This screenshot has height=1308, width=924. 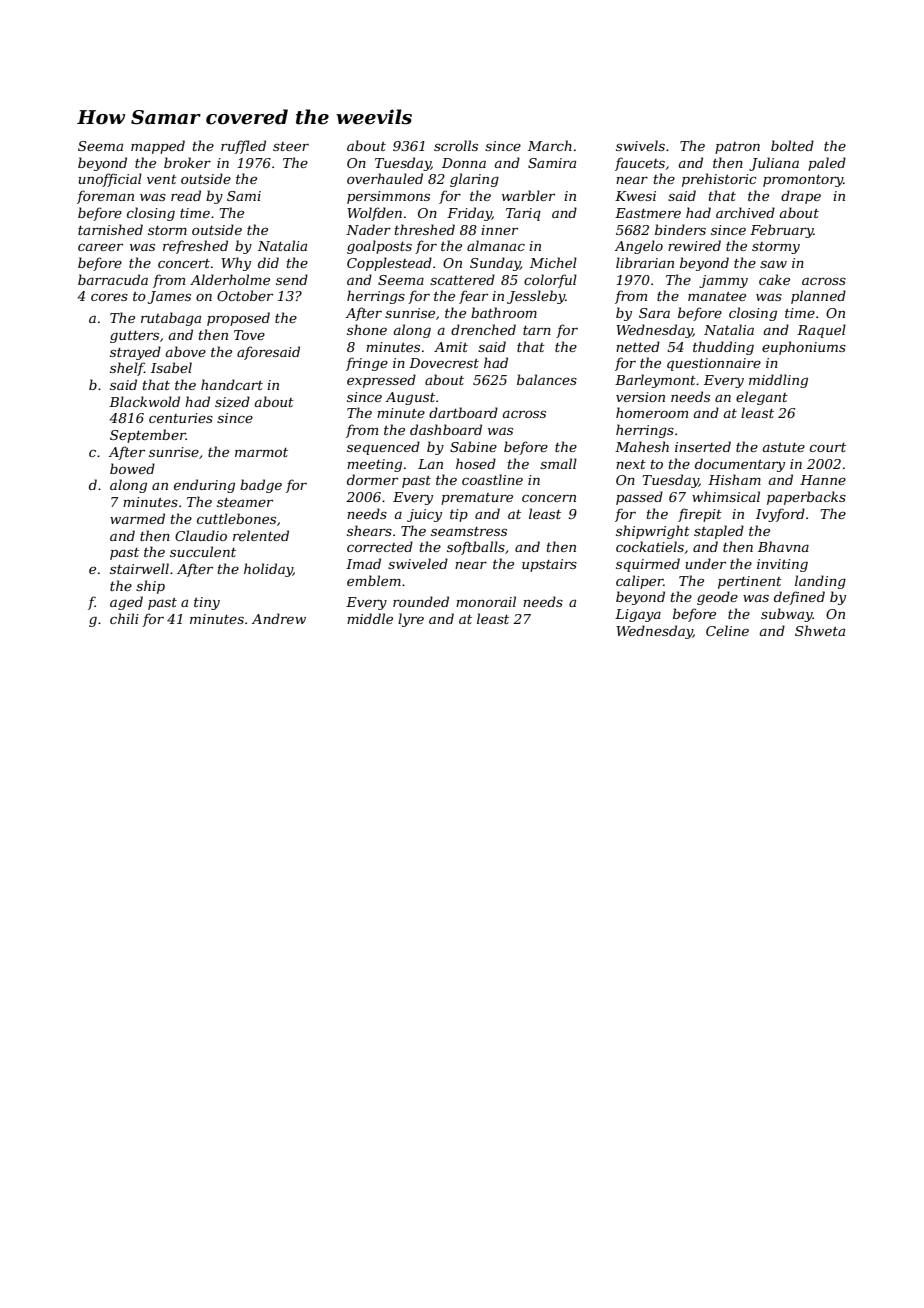 I want to click on binders, so click(x=680, y=229).
